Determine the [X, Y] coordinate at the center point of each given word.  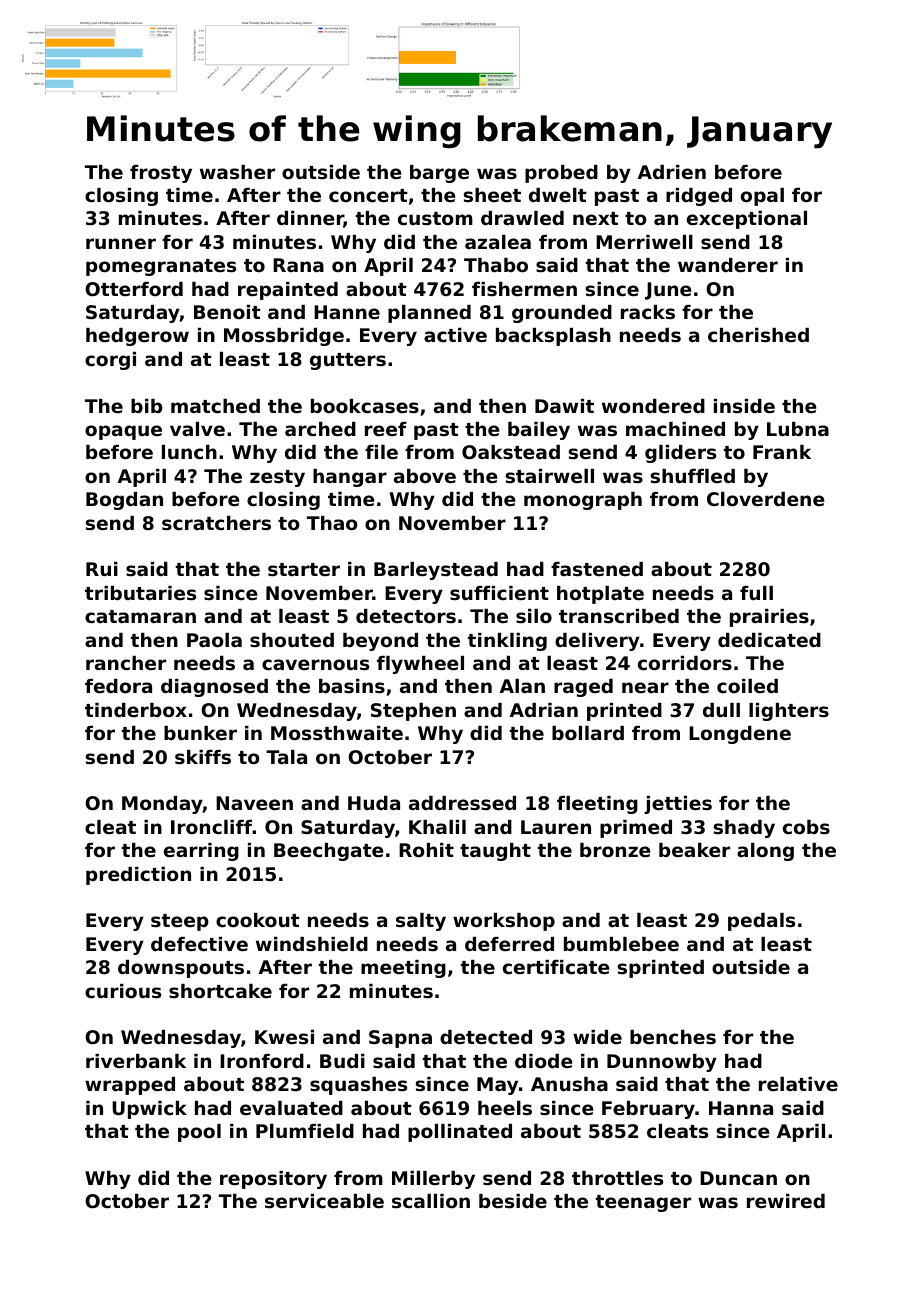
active [455, 335]
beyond [380, 642]
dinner [310, 219]
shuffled [692, 476]
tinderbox [136, 710]
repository [273, 1180]
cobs [806, 827]
